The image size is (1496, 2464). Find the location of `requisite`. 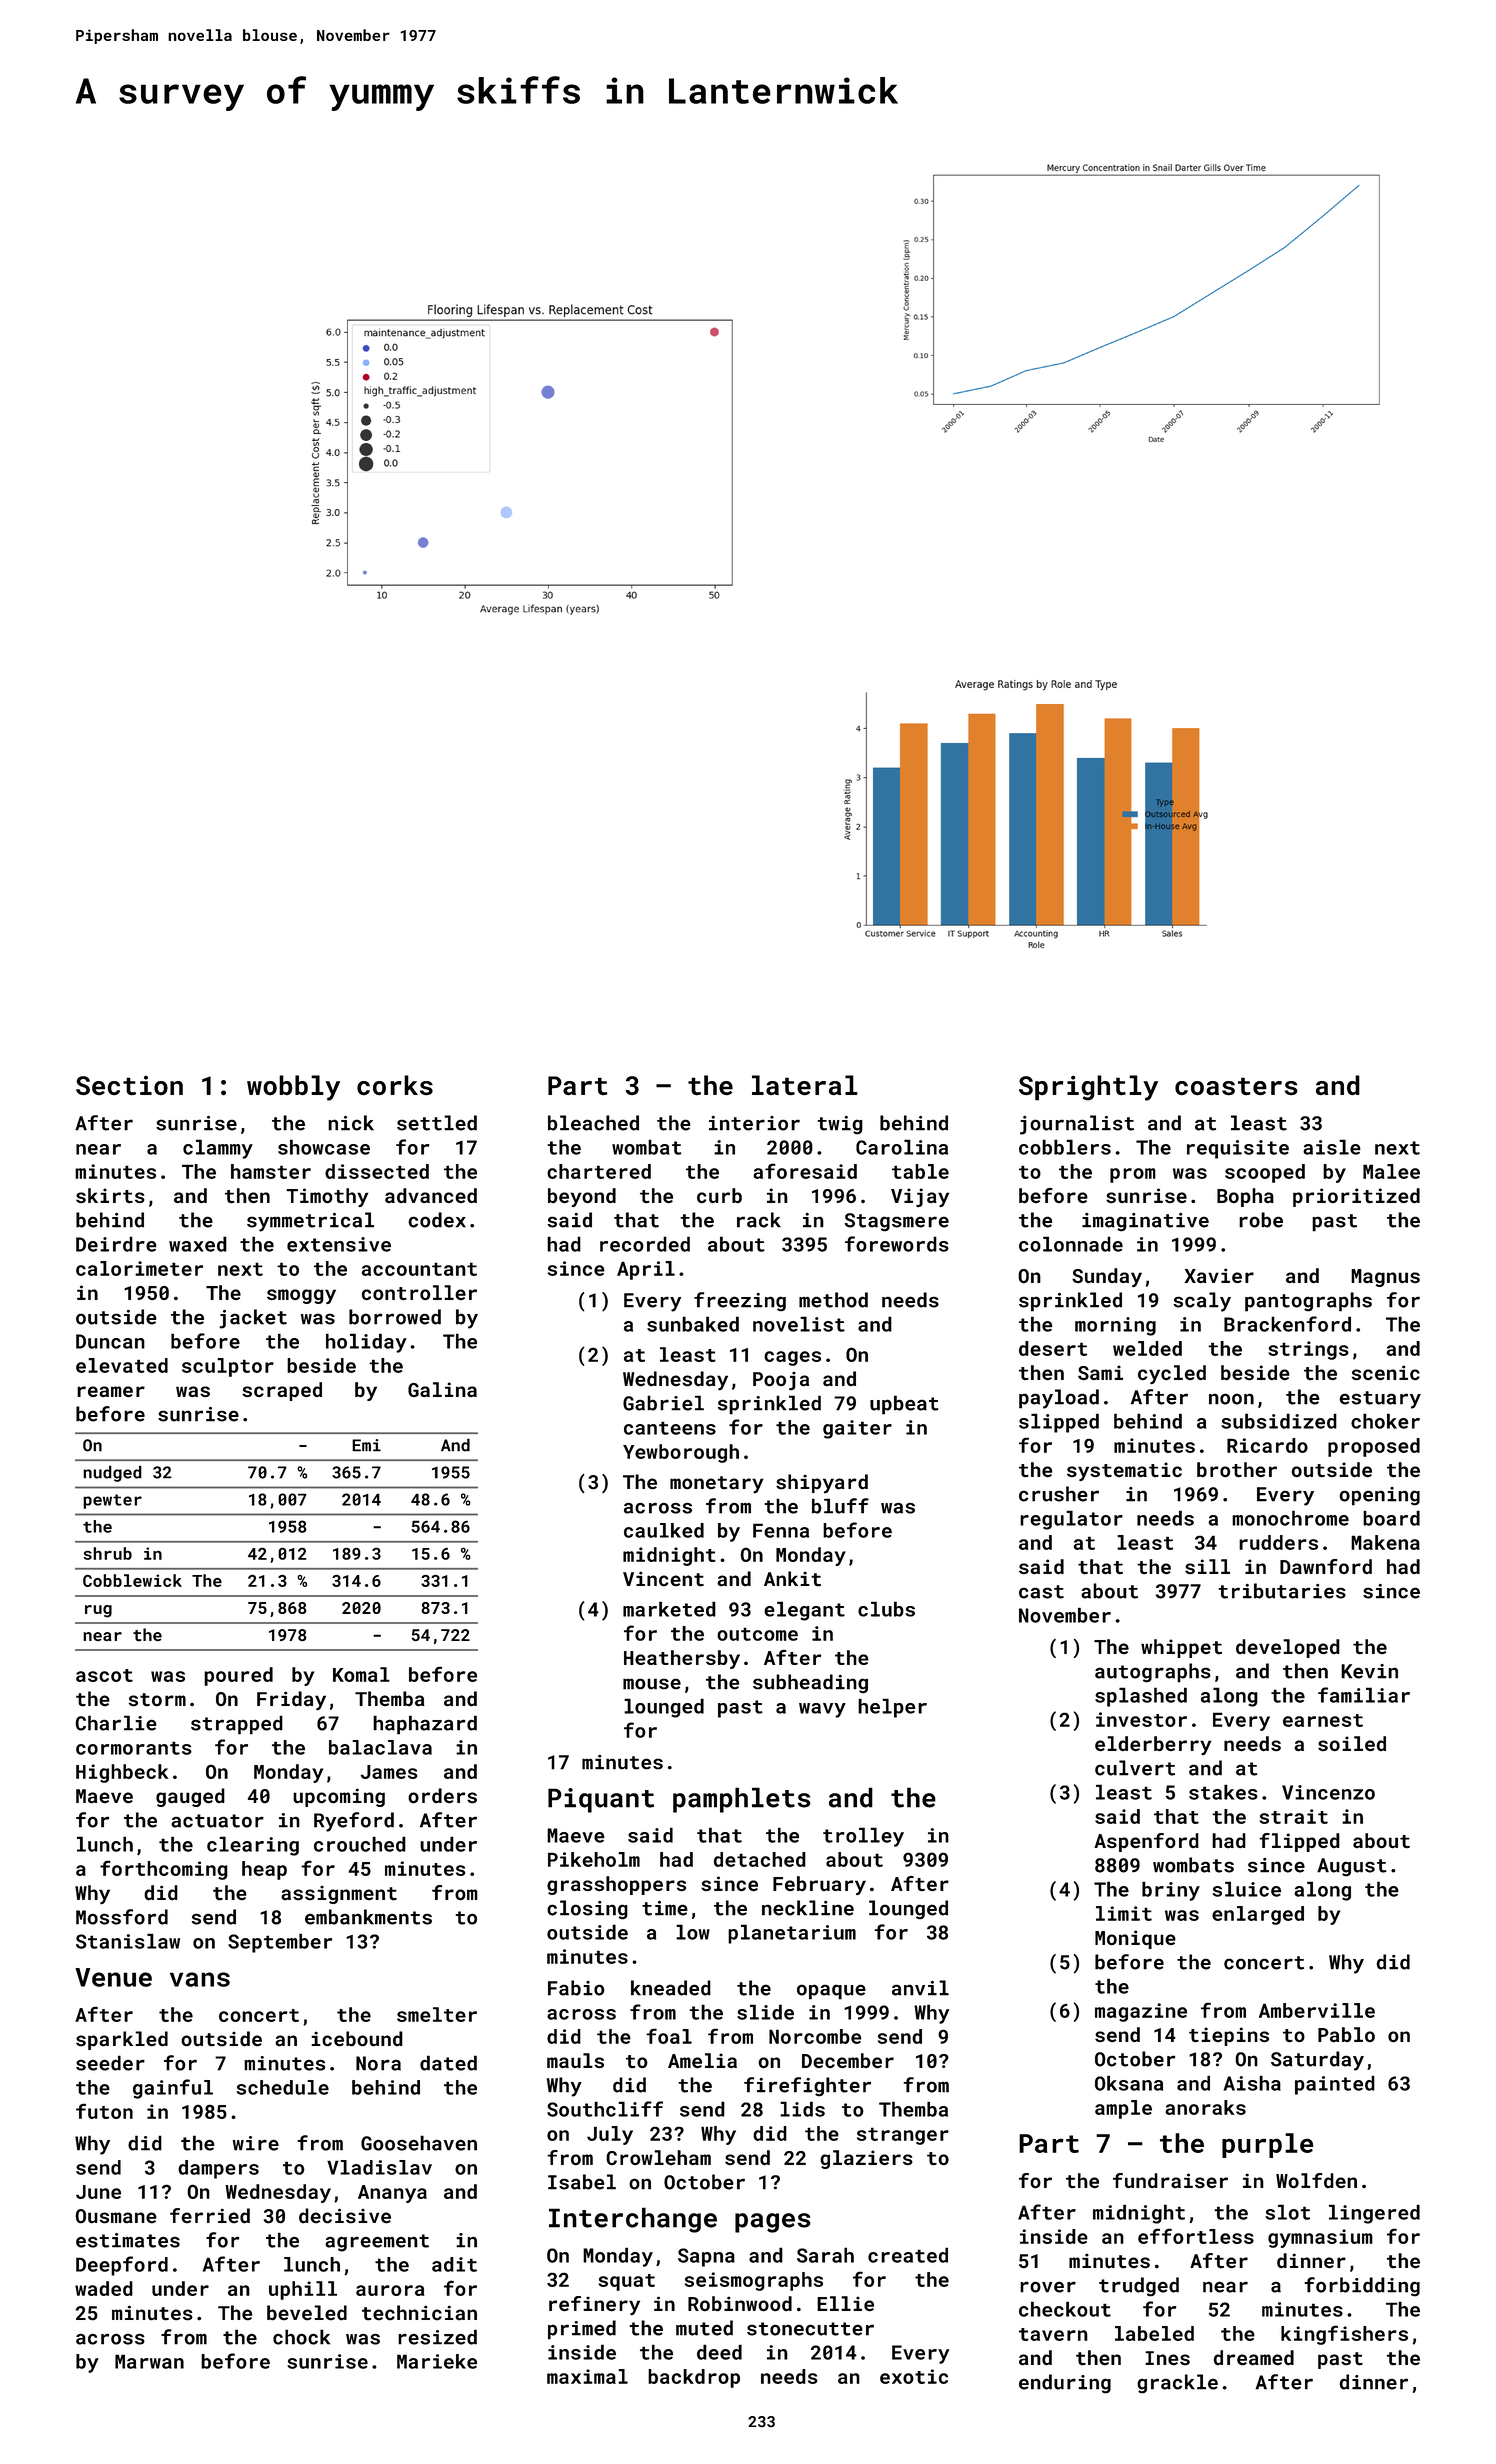

requisite is located at coordinates (1238, 1149).
